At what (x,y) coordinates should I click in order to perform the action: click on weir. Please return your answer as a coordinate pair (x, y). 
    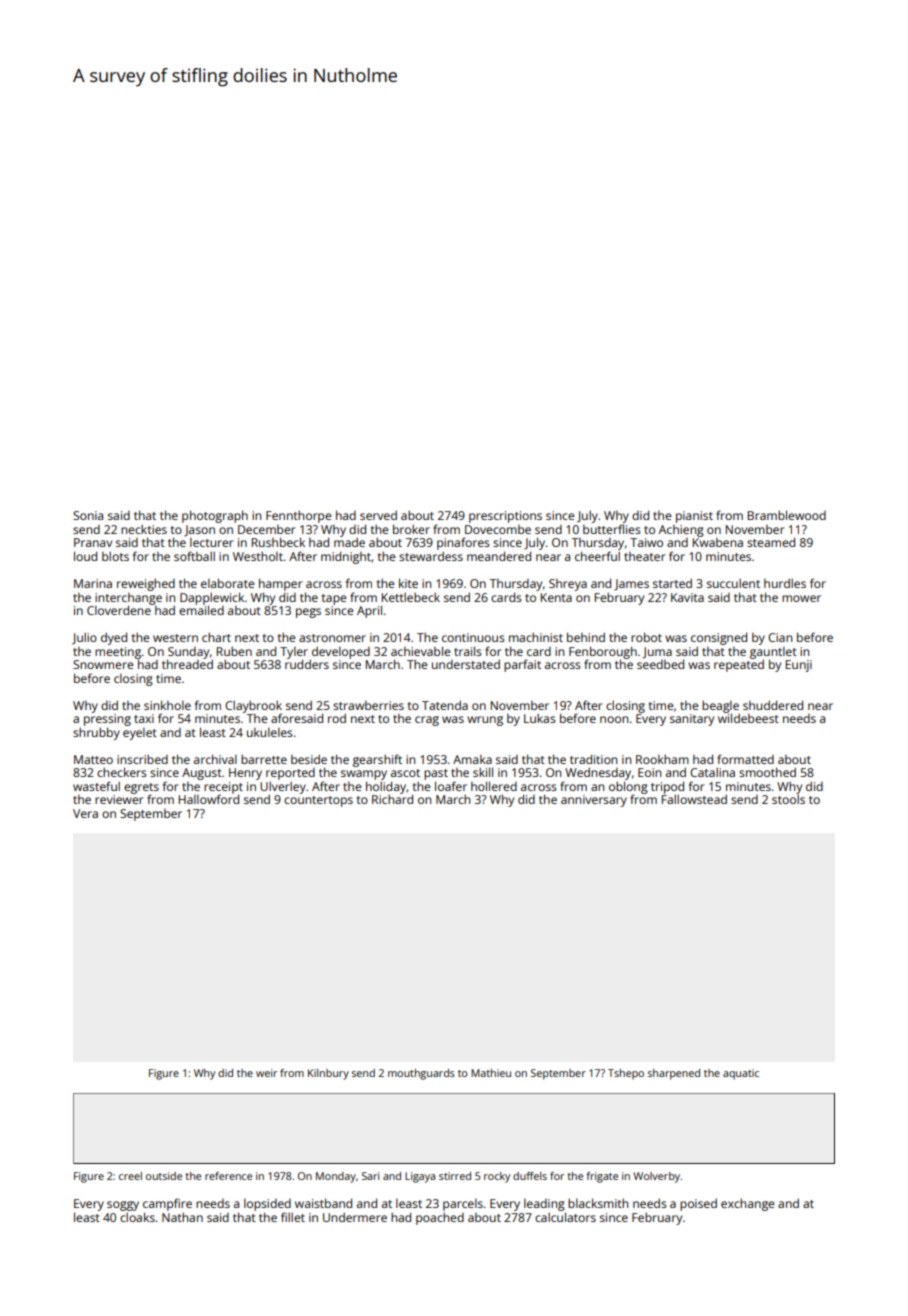
    Looking at the image, I should click on (266, 1073).
